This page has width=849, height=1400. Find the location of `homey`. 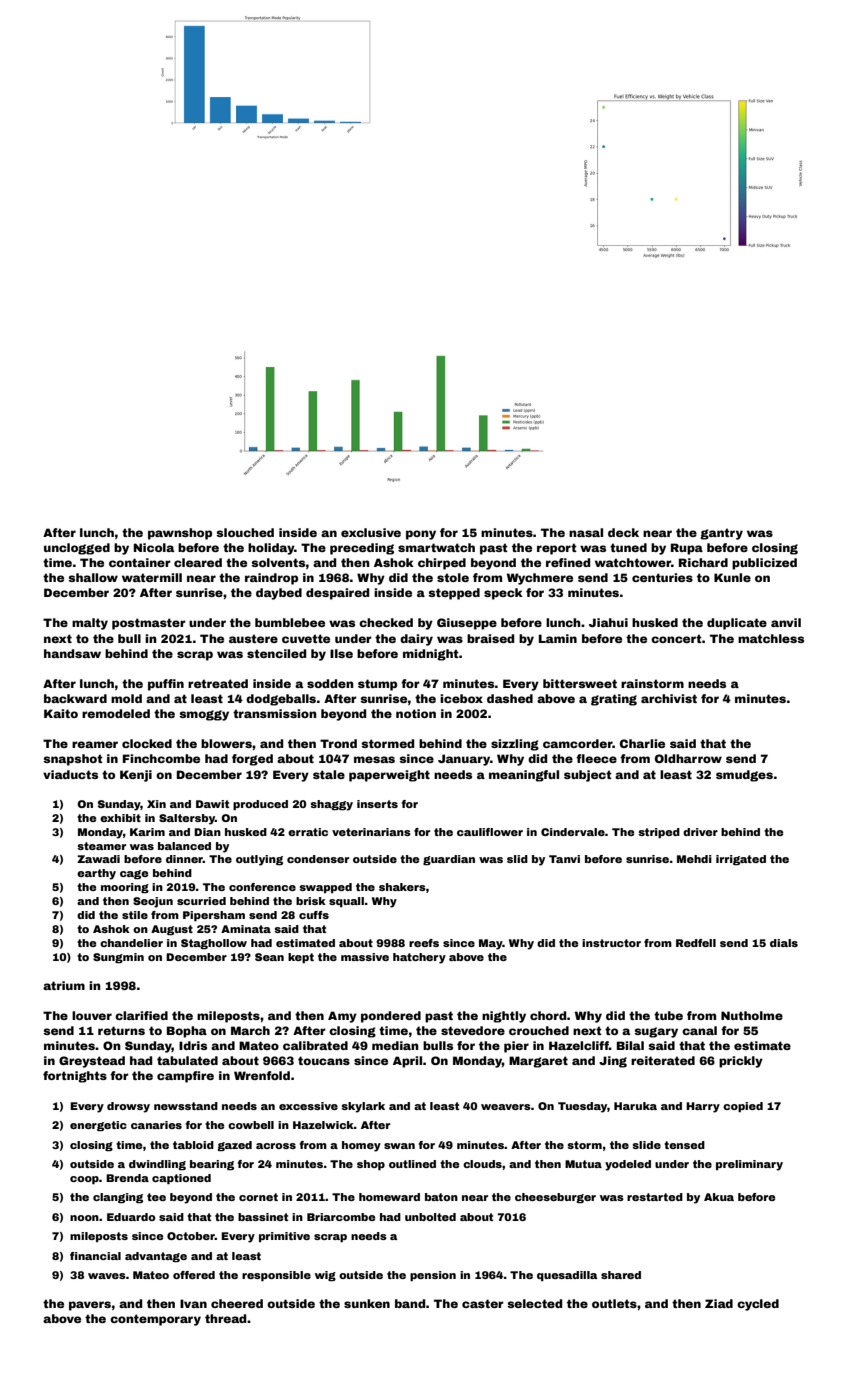

homey is located at coordinates (361, 1146).
